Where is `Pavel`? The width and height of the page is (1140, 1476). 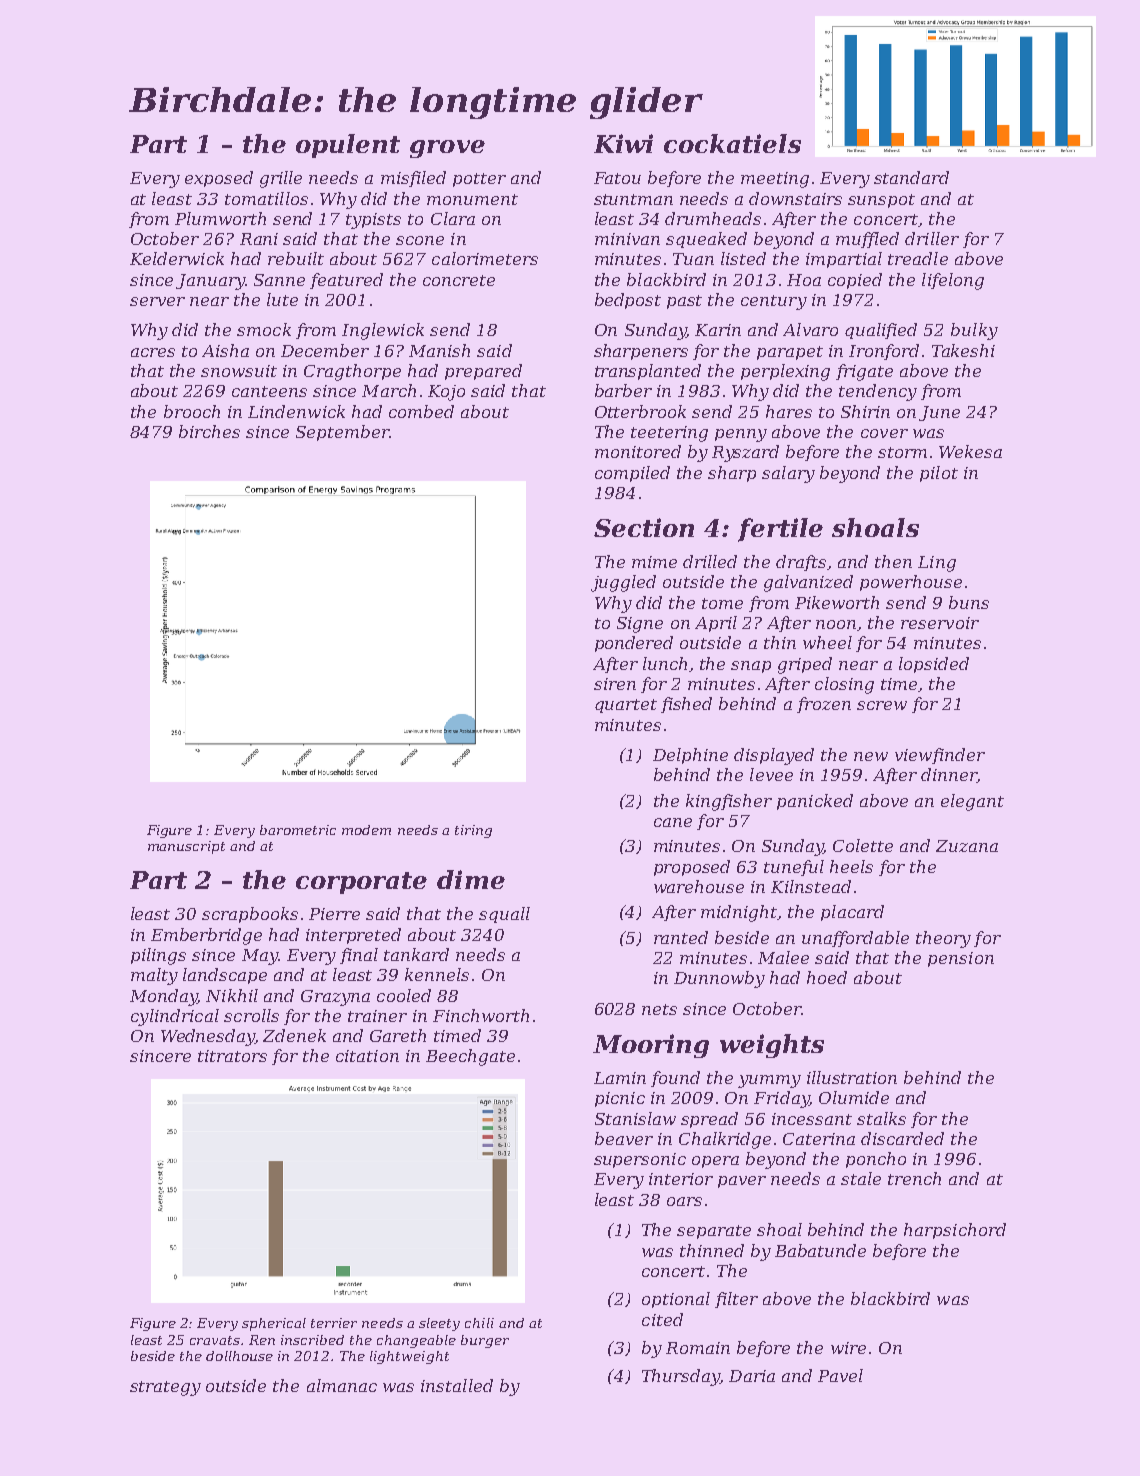 Pavel is located at coordinates (840, 1375).
